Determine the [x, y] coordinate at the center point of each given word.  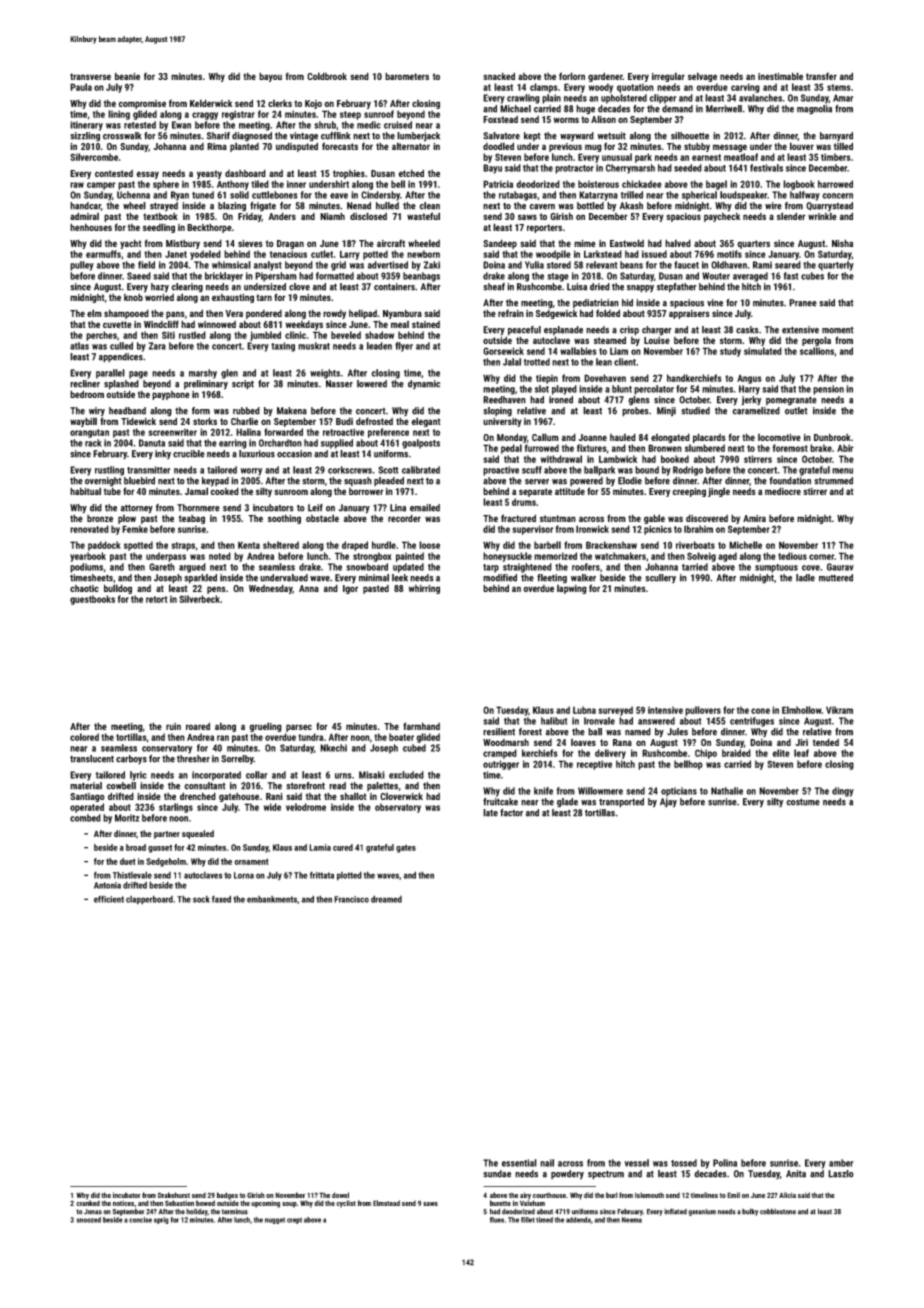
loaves [583, 742]
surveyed [615, 711]
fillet [528, 1220]
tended [826, 742]
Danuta [152, 443]
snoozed [89, 1220]
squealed [198, 834]
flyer [404, 347]
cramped [500, 754]
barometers [407, 76]
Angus [749, 379]
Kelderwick [211, 103]
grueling [265, 727]
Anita [796, 1174]
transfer [821, 76]
